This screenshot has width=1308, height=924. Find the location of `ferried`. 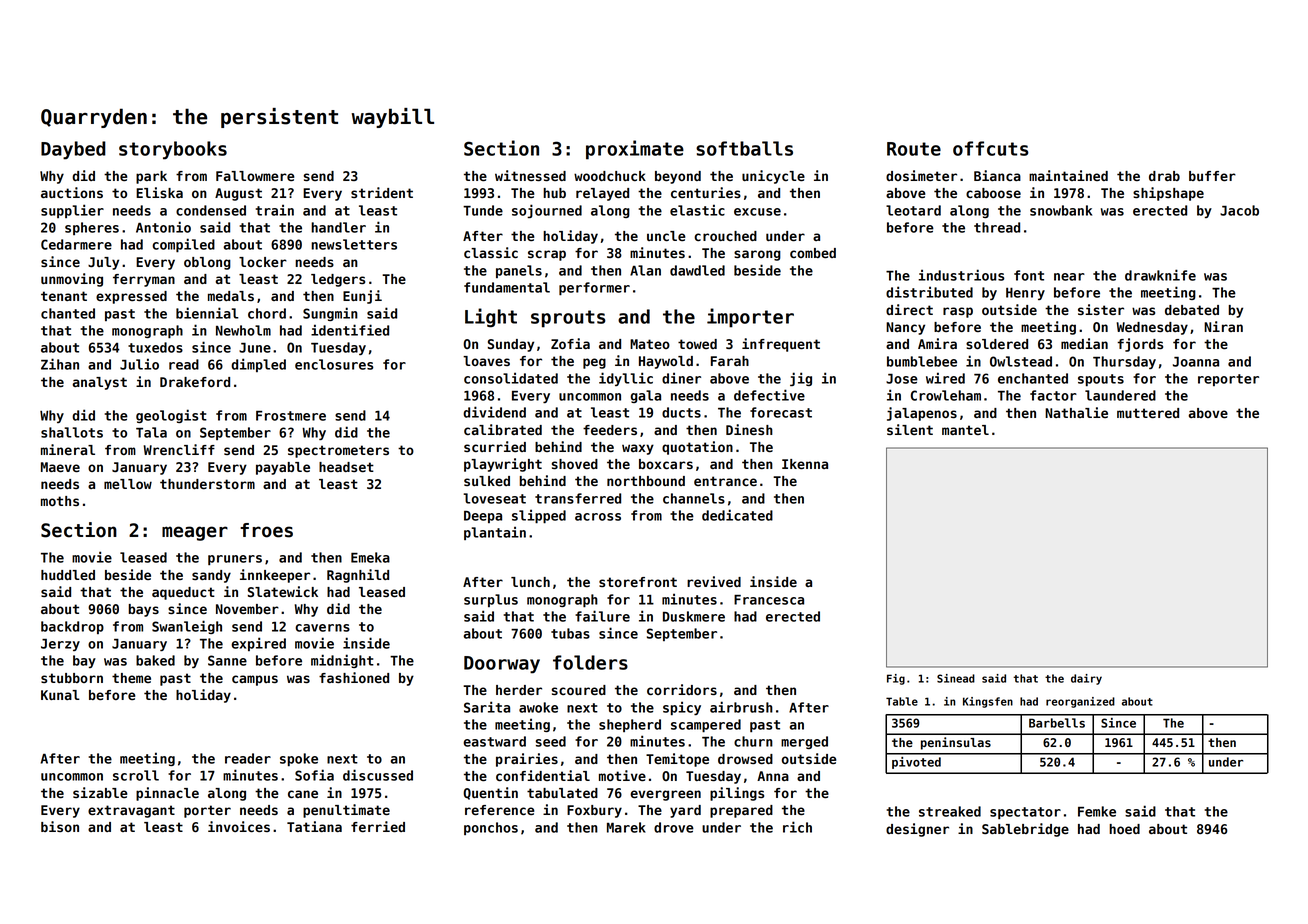

ferried is located at coordinates (378, 826).
